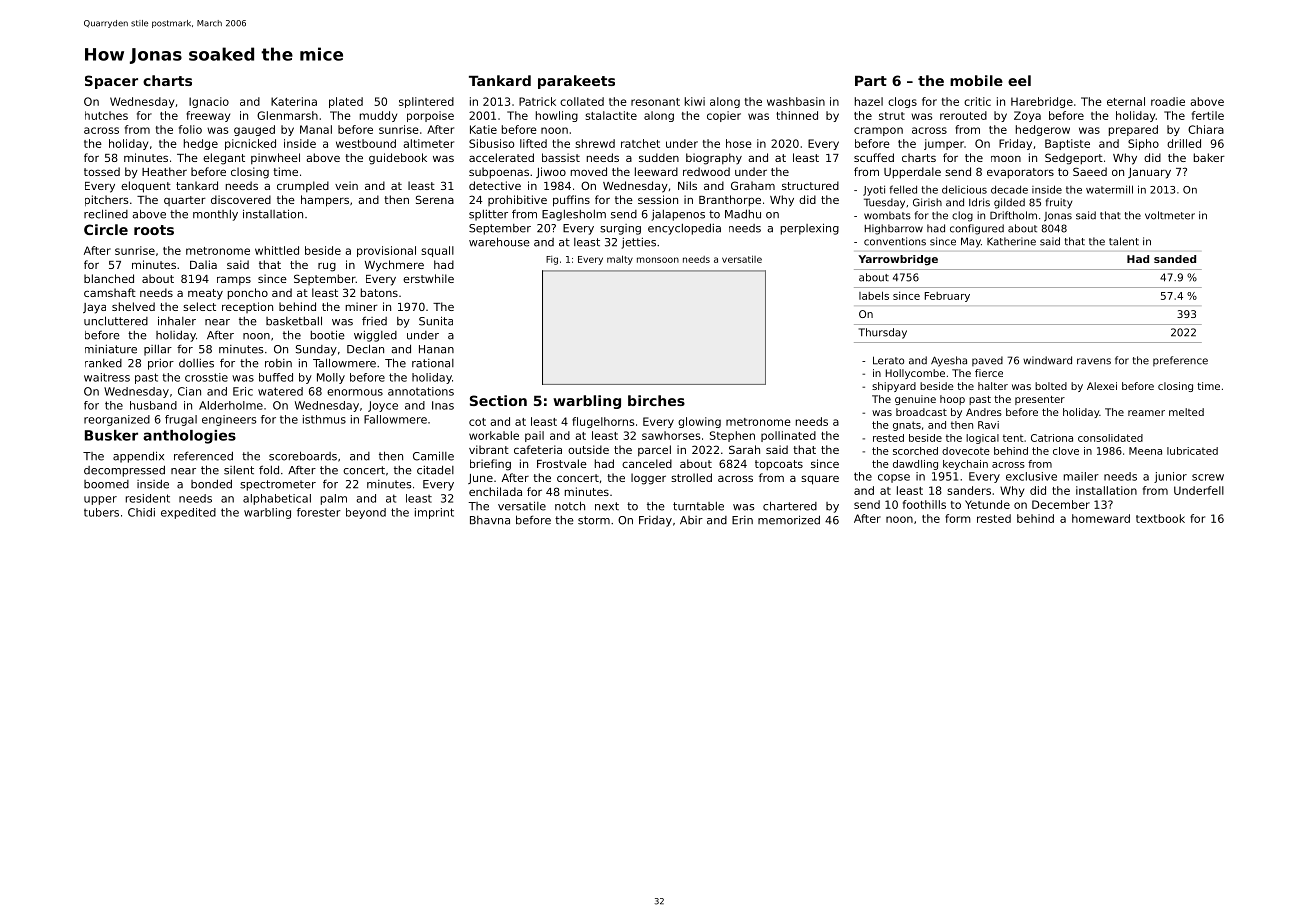  I want to click on pinwheel, so click(275, 159).
